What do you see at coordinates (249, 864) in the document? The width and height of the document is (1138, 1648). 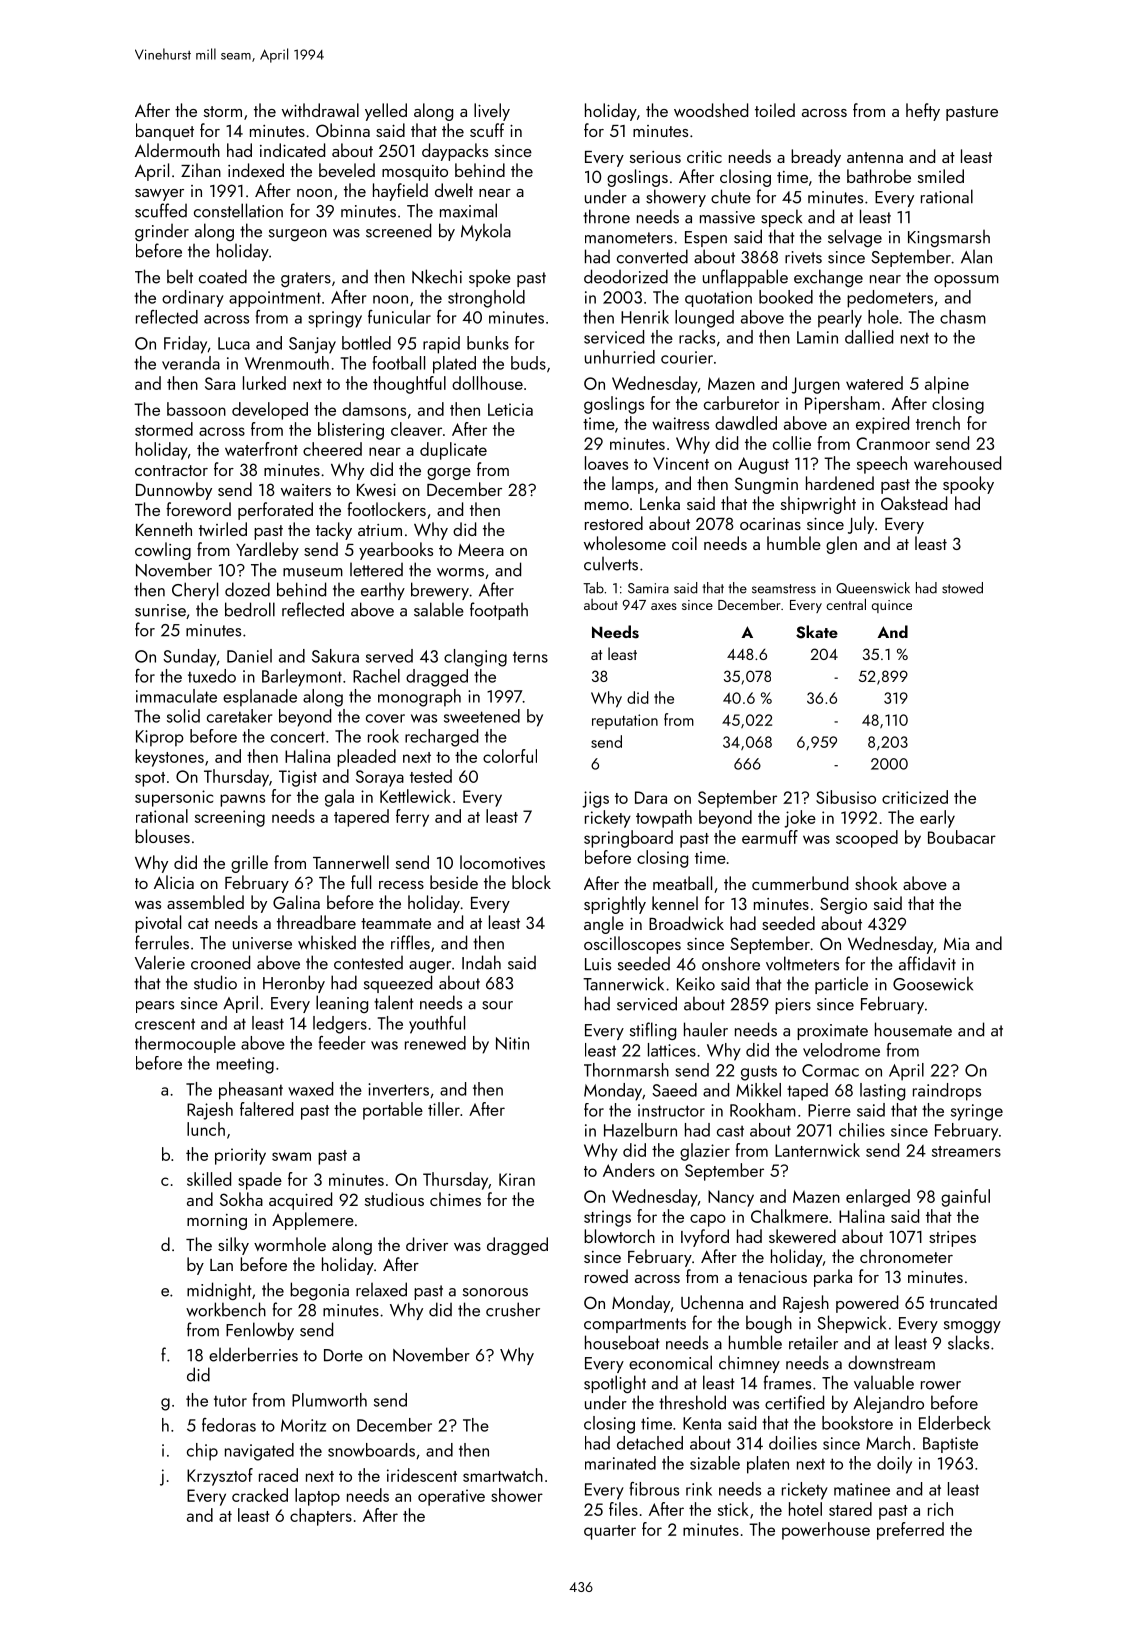 I see `grille` at bounding box center [249, 864].
